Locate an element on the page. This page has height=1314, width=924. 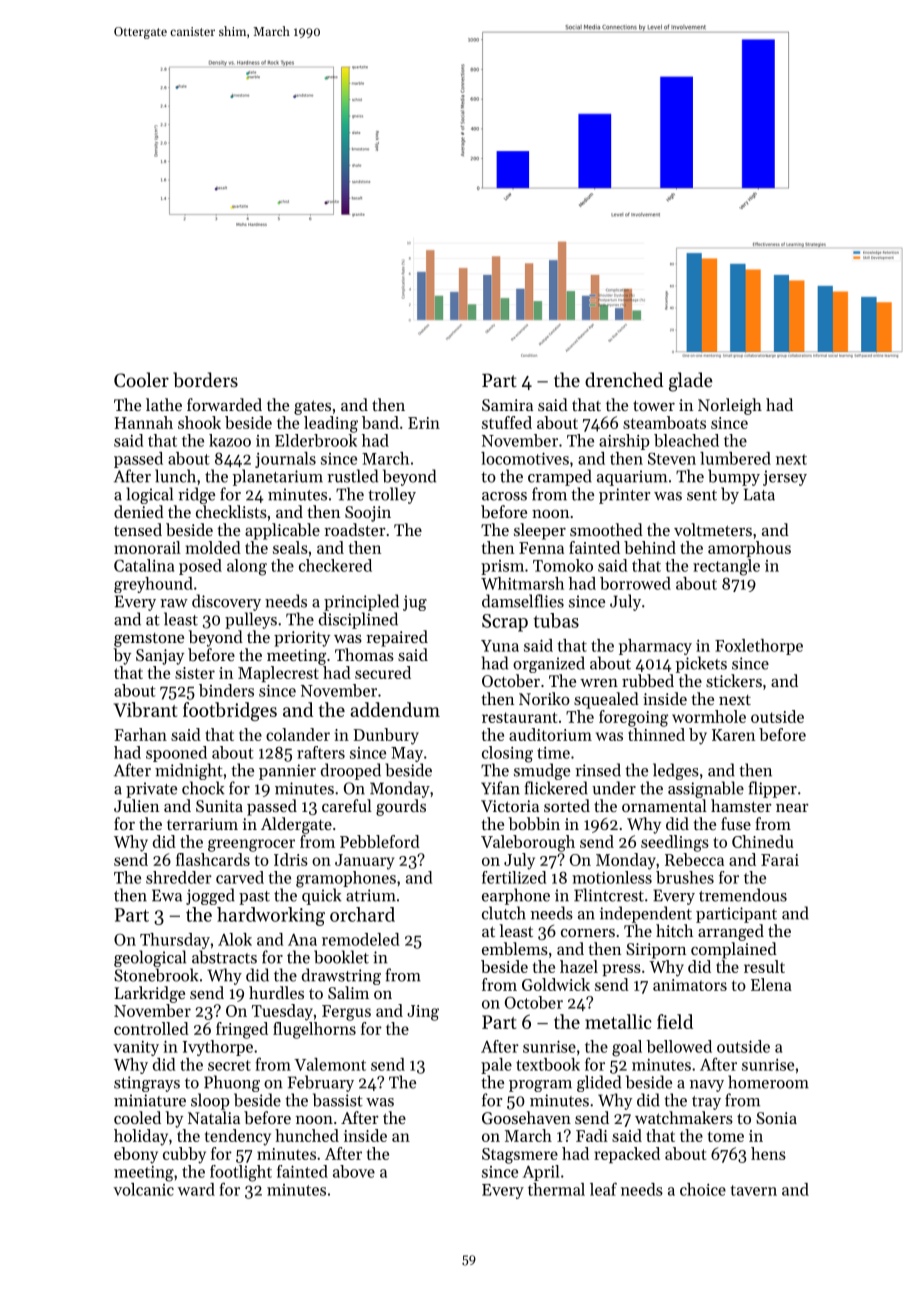
gates is located at coordinates (312, 407).
